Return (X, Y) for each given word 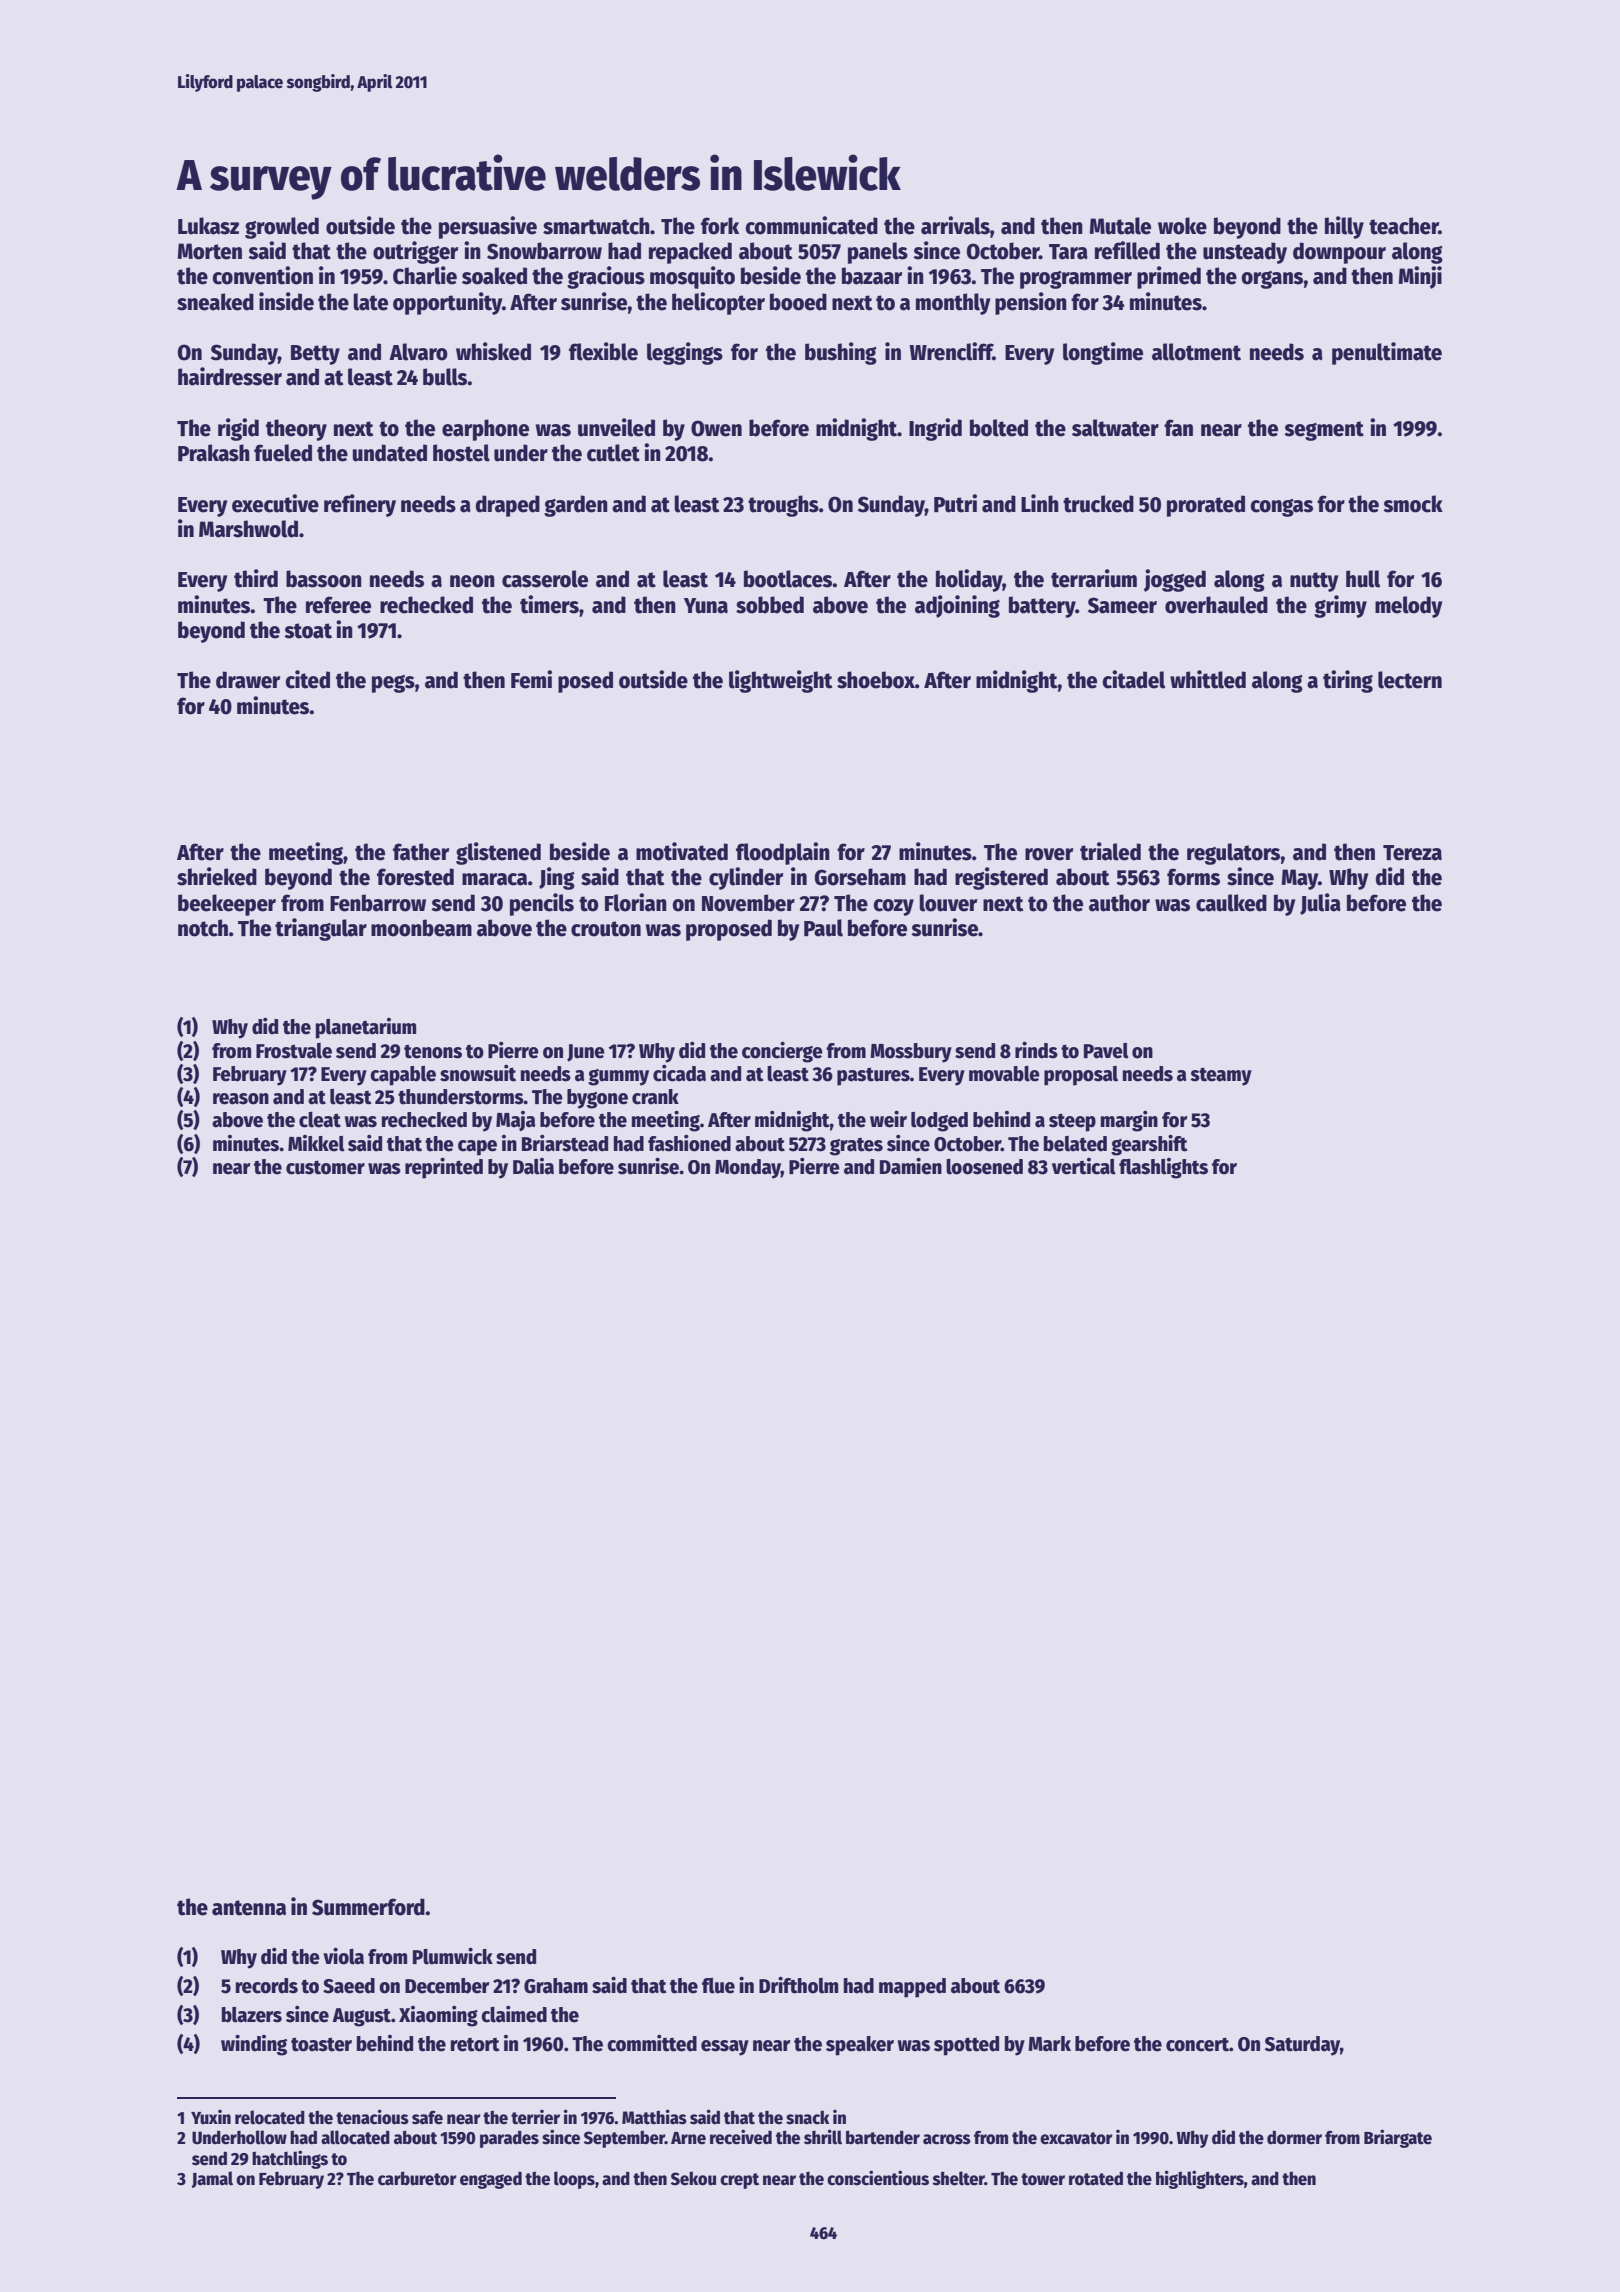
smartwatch (596, 226)
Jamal (212, 2179)
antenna (249, 1908)
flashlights (1163, 1168)
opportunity (447, 303)
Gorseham (860, 877)
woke (1182, 226)
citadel (1133, 679)
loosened (984, 1167)
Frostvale (294, 1051)
